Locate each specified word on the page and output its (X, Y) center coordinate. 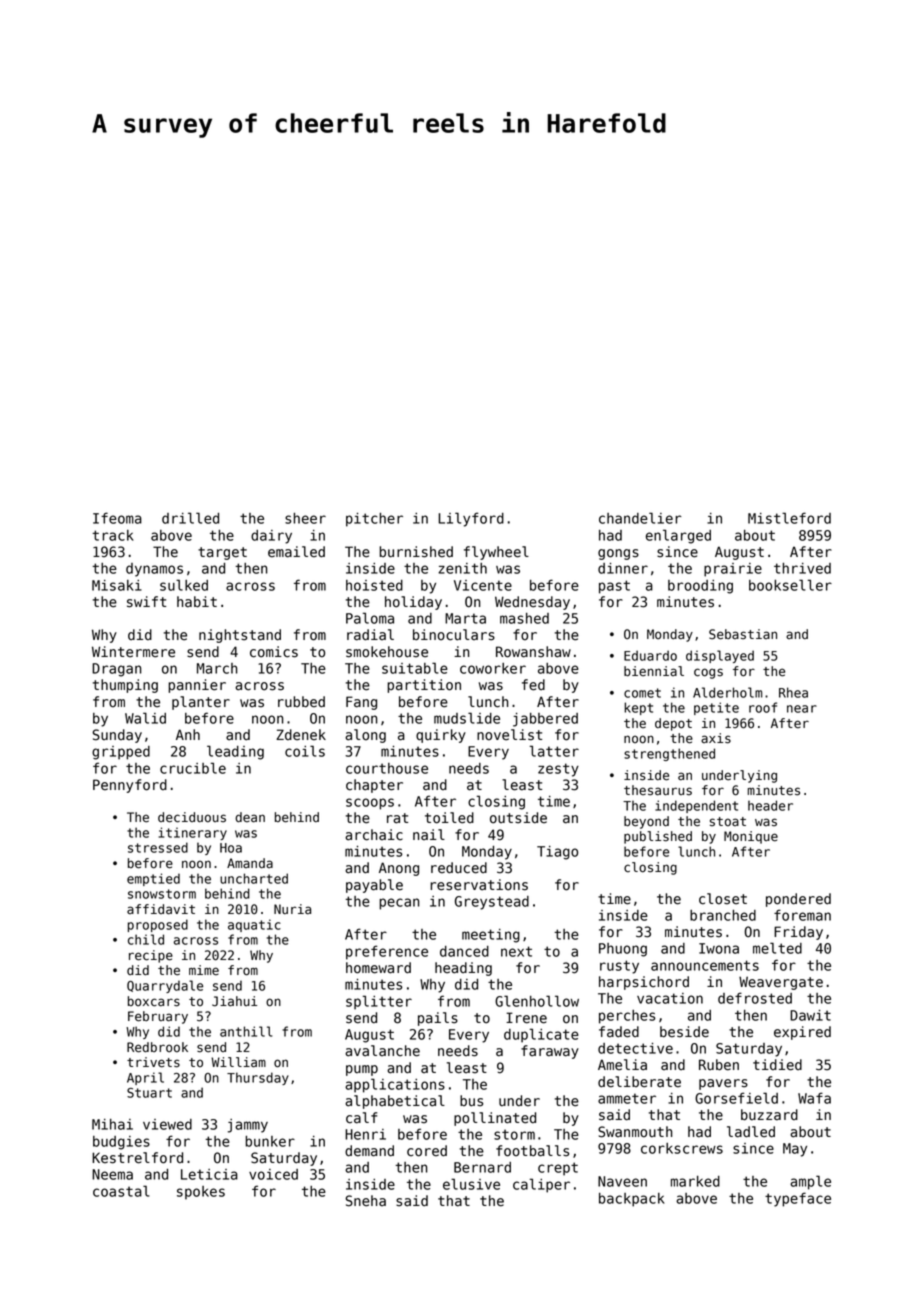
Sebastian (743, 634)
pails (438, 1019)
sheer (305, 518)
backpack (632, 1200)
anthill (246, 1031)
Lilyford (471, 519)
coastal (121, 1191)
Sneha (365, 1201)
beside (684, 1032)
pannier (197, 686)
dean (250, 817)
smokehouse (387, 652)
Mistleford (789, 518)
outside (518, 818)
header (770, 805)
